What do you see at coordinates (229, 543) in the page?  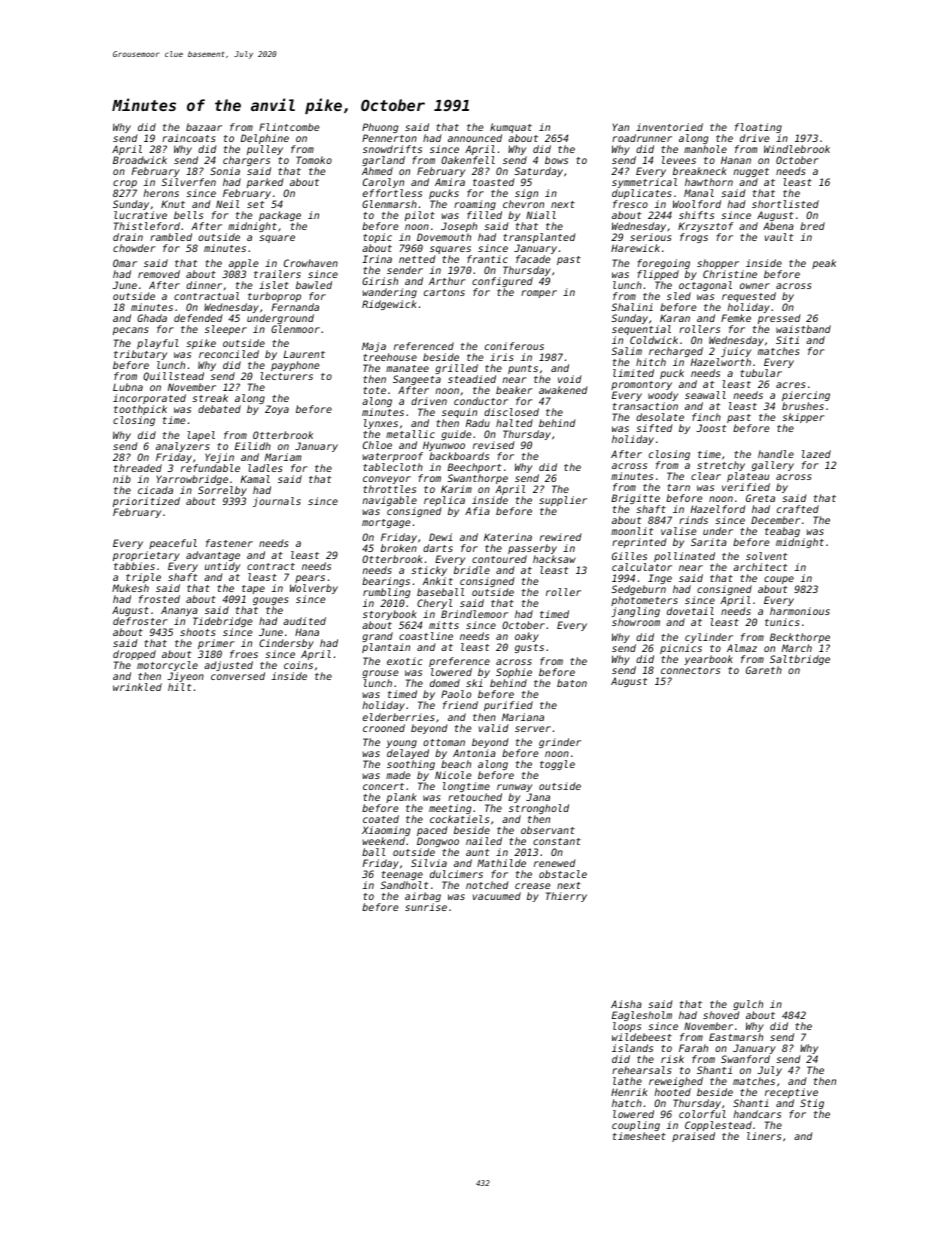 I see `fastener` at bounding box center [229, 543].
